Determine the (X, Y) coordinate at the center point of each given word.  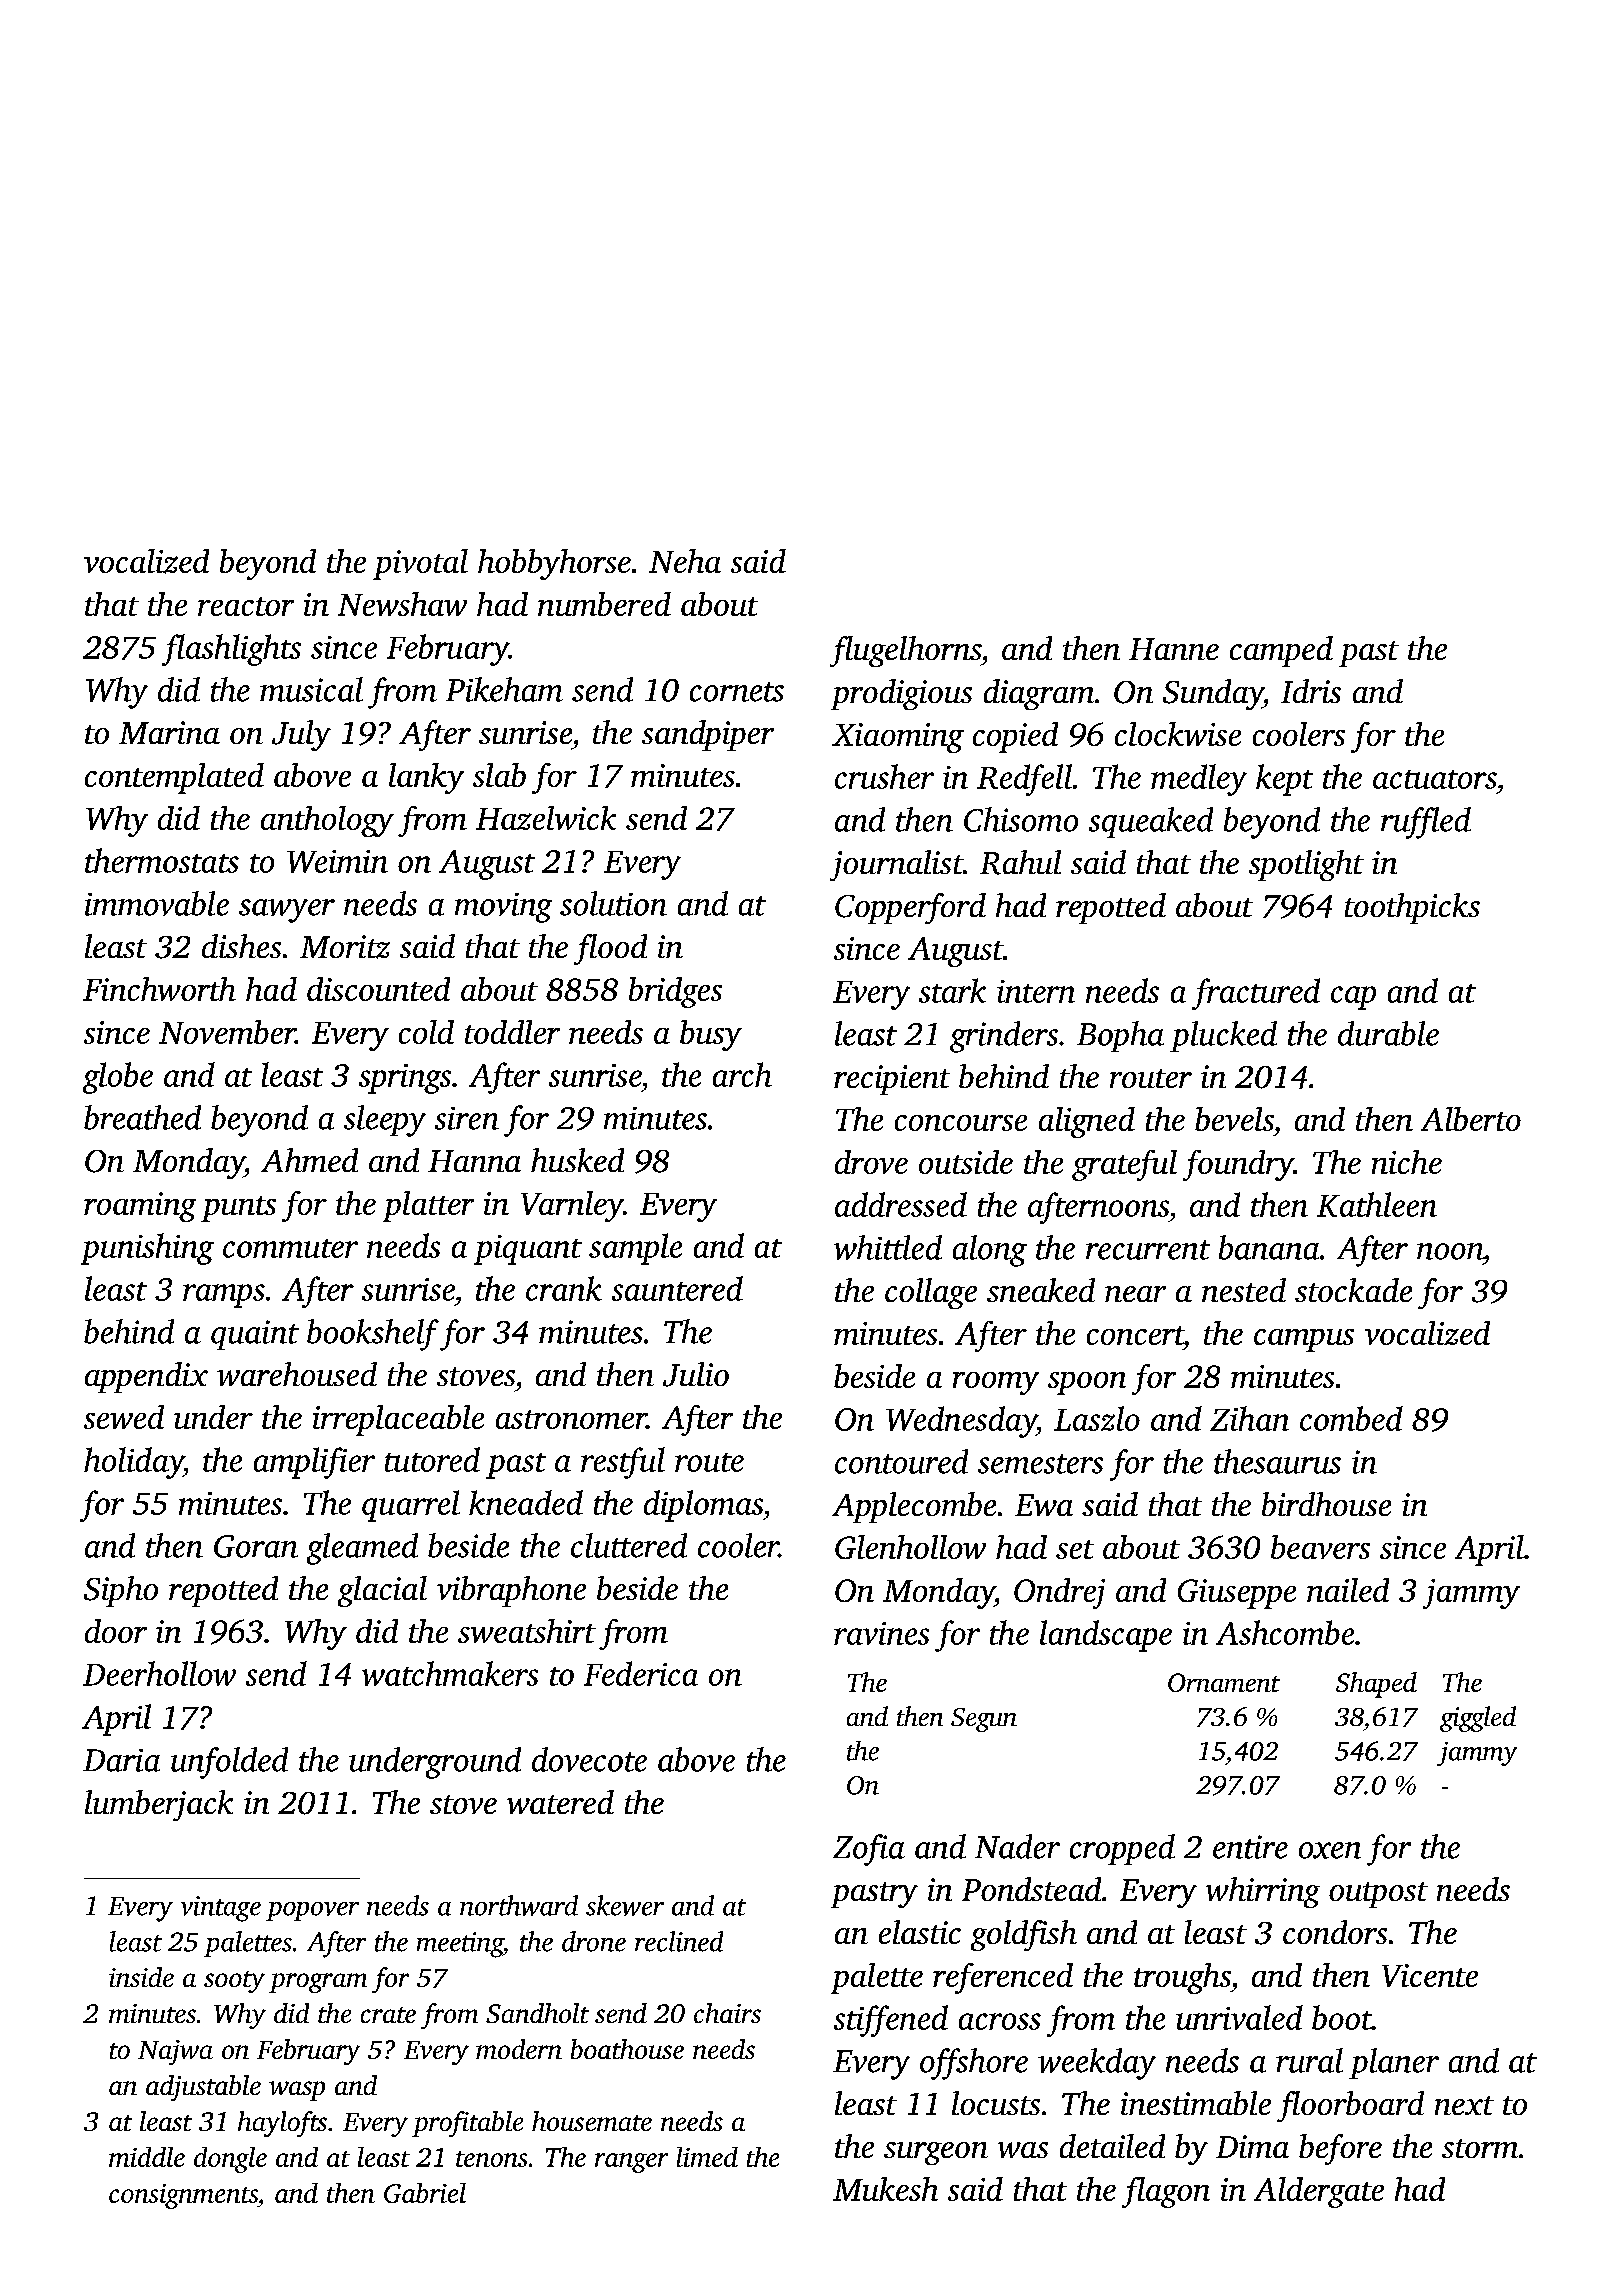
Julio (696, 1374)
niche (1407, 1162)
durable (1388, 1033)
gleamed (362, 1549)
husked (577, 1160)
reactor (246, 606)
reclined (679, 1941)
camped (1281, 651)
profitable (467, 2124)
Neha (685, 561)
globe (118, 1078)
